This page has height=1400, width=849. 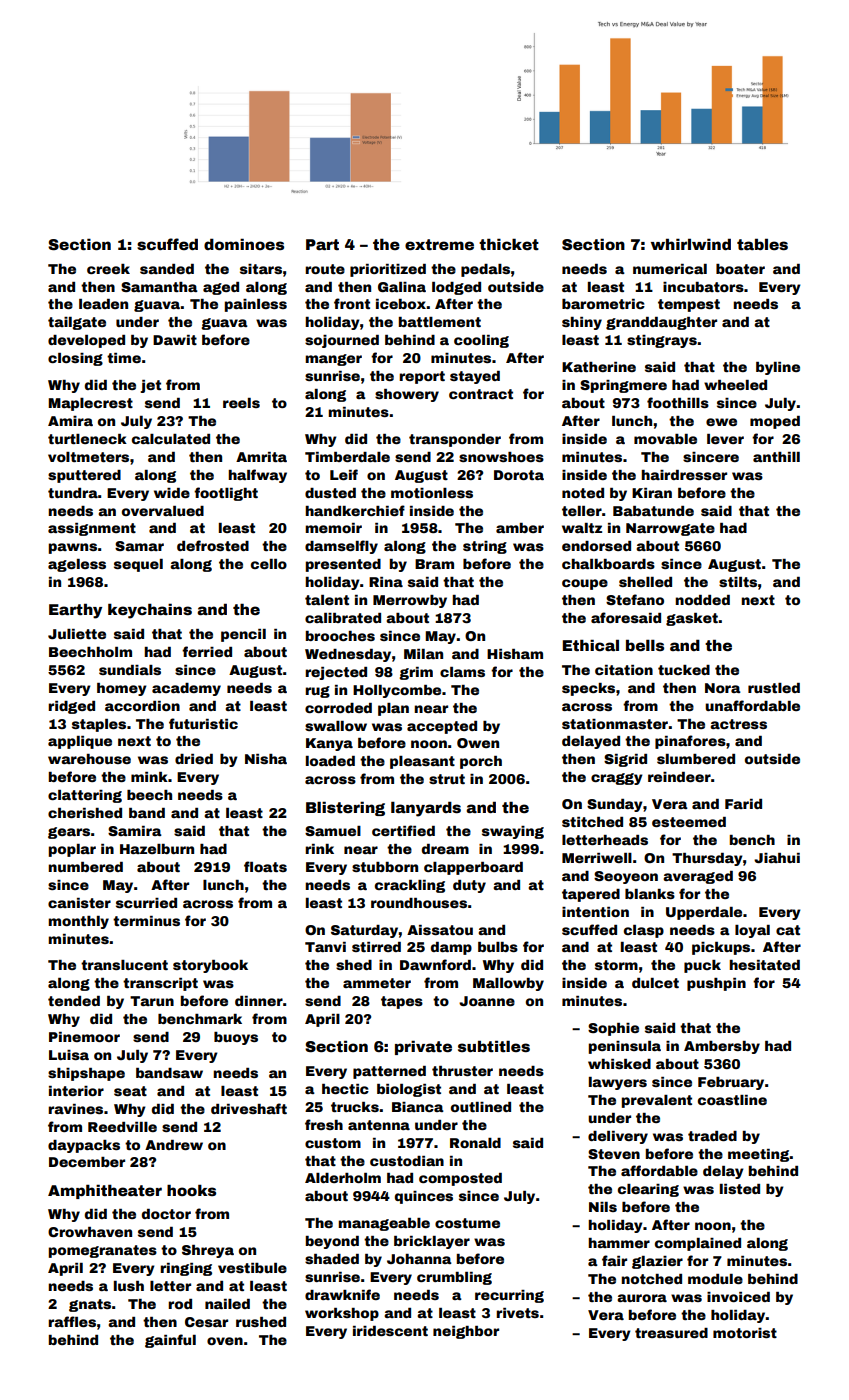 I want to click on oven, so click(x=225, y=1341).
